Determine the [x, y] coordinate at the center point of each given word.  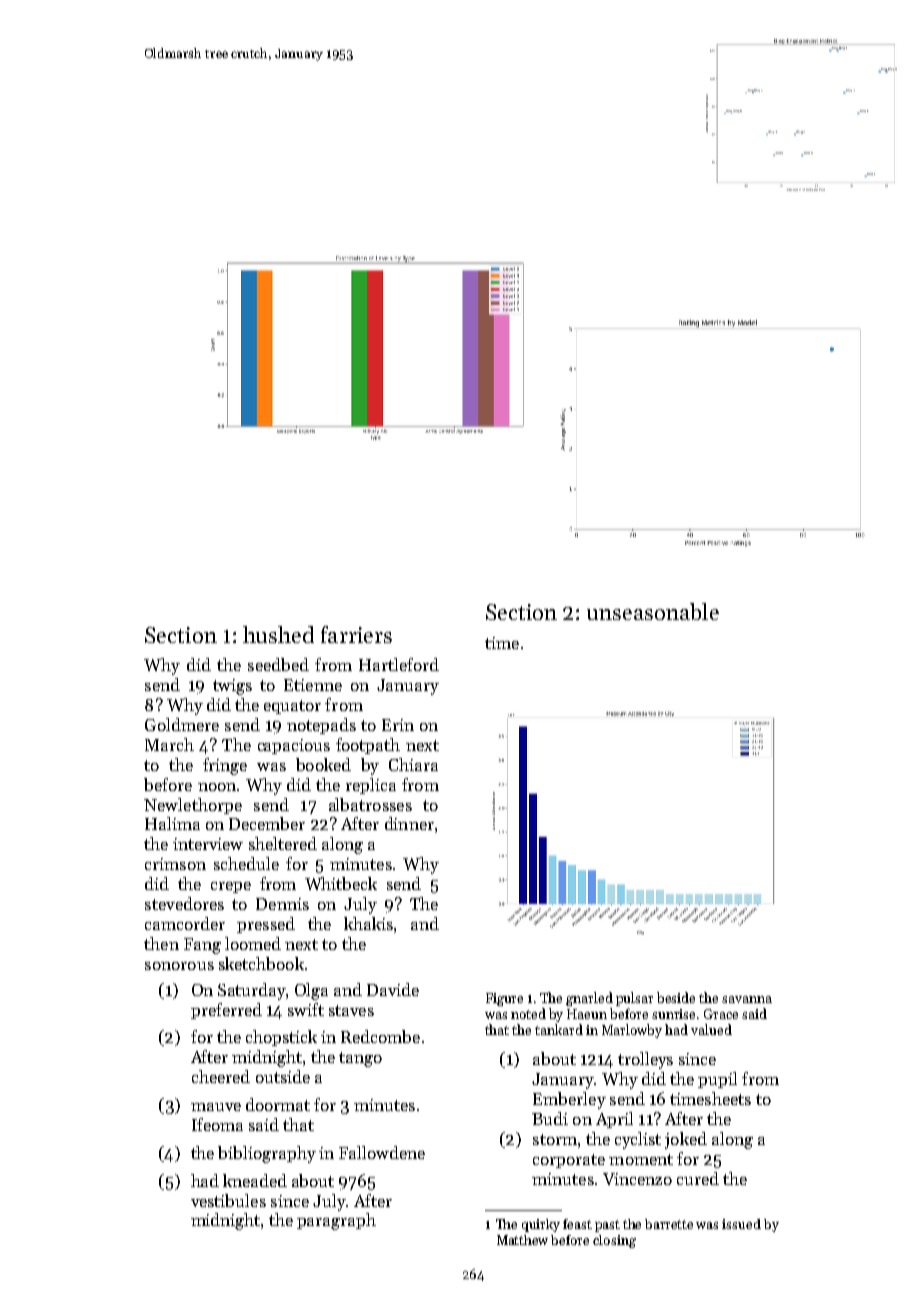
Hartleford [399, 664]
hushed [278, 634]
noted [528, 1013]
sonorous [179, 966]
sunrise [673, 1014]
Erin [398, 725]
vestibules [228, 1200]
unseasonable [653, 611]
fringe [225, 766]
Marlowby [632, 1031]
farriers [356, 634]
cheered [221, 1076]
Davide [393, 989]
